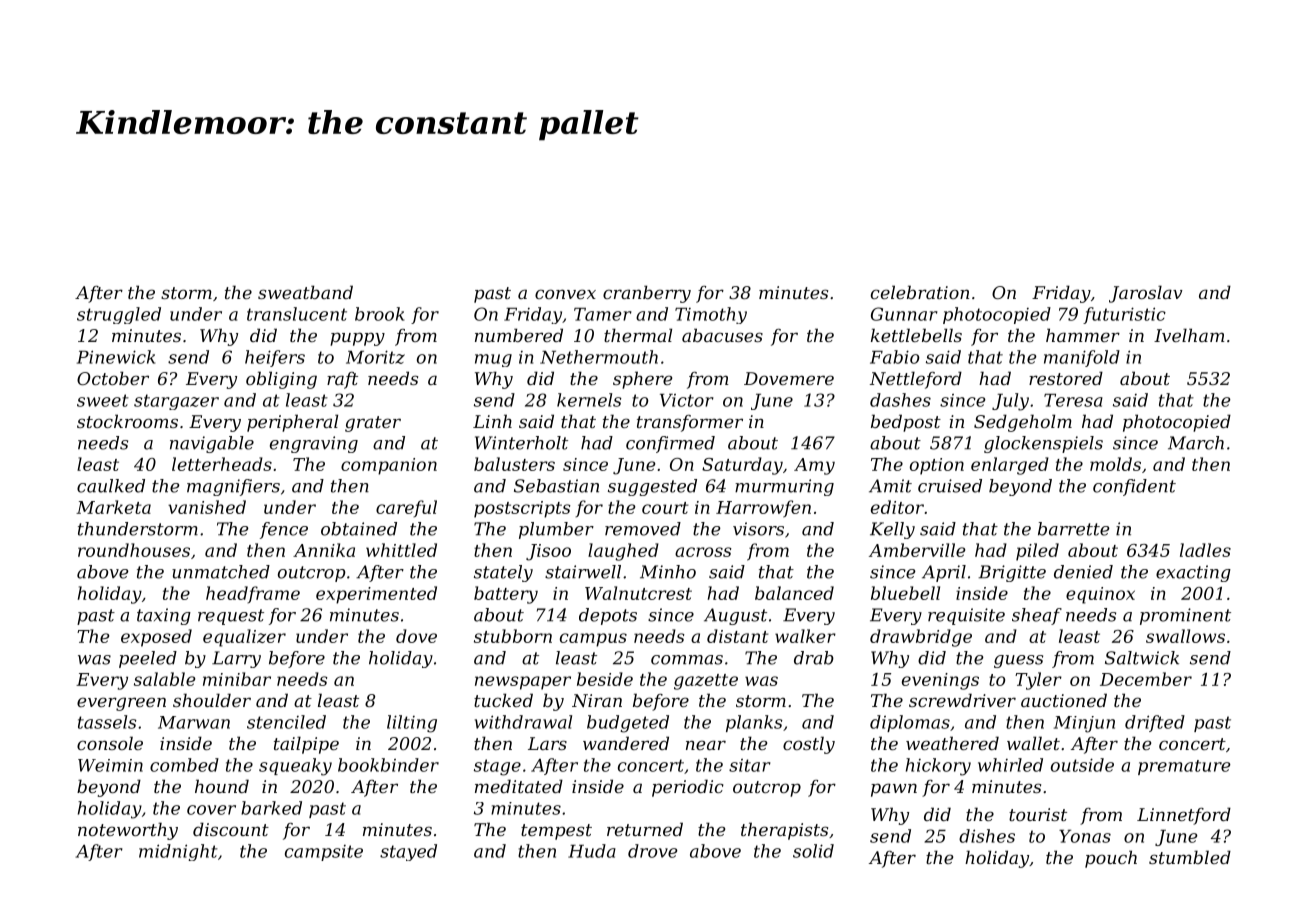 This screenshot has width=1308, height=924. I want to click on barrette, so click(1074, 529).
